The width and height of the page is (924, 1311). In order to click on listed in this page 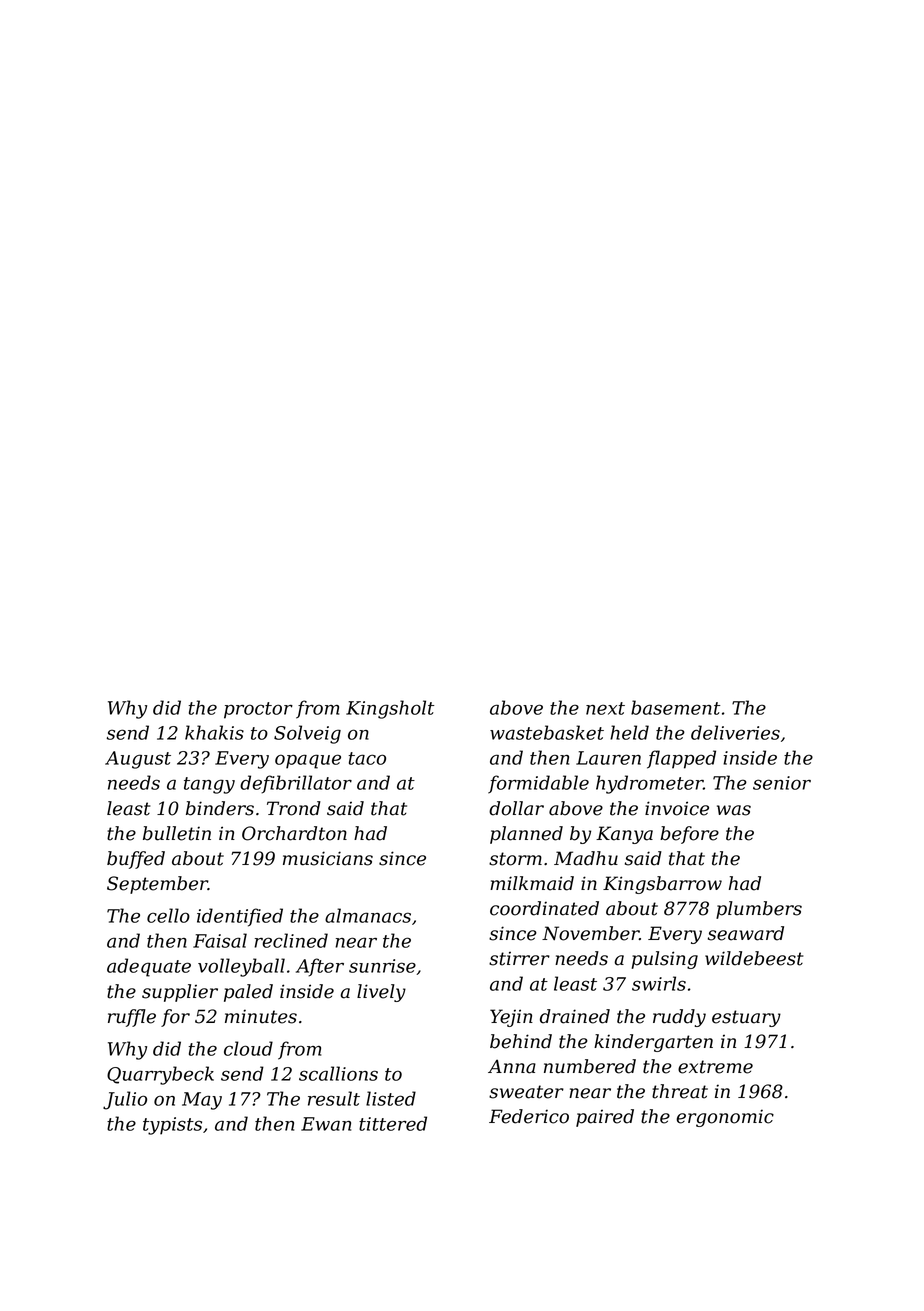, I will do `click(391, 1098)`.
